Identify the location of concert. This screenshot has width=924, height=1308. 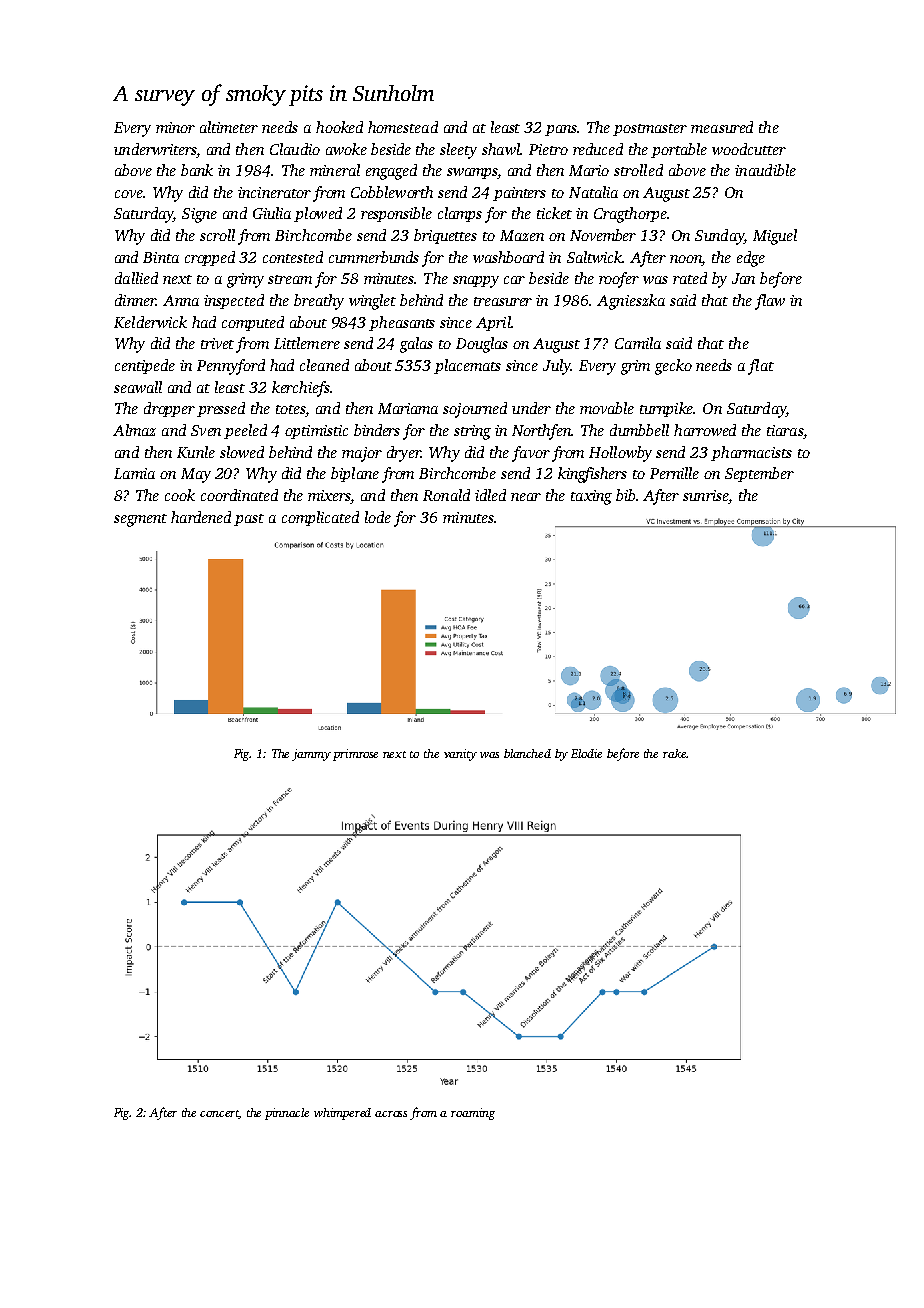
(220, 1114).
